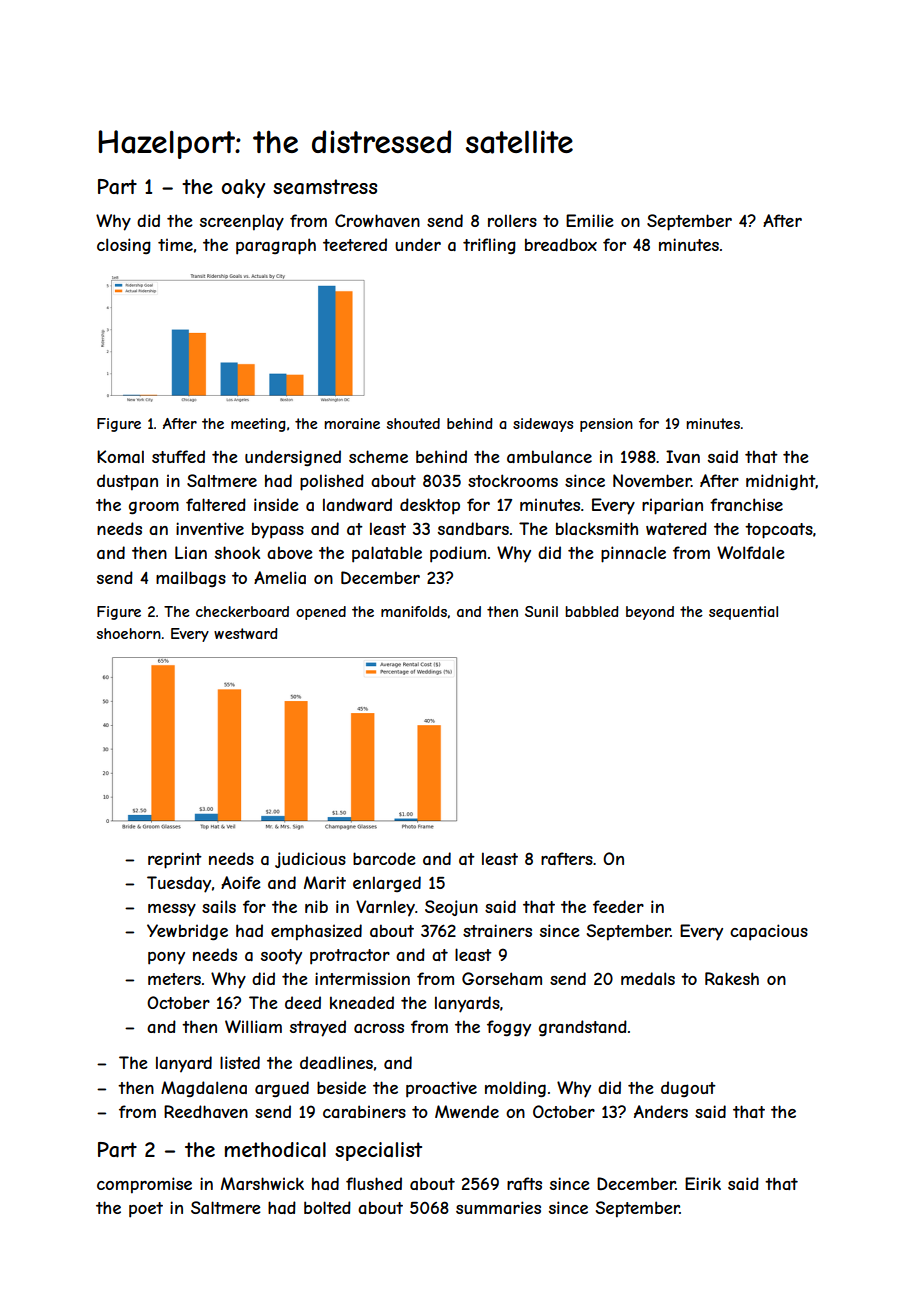 The height and width of the screenshot is (1308, 924). I want to click on beyond, so click(650, 613).
